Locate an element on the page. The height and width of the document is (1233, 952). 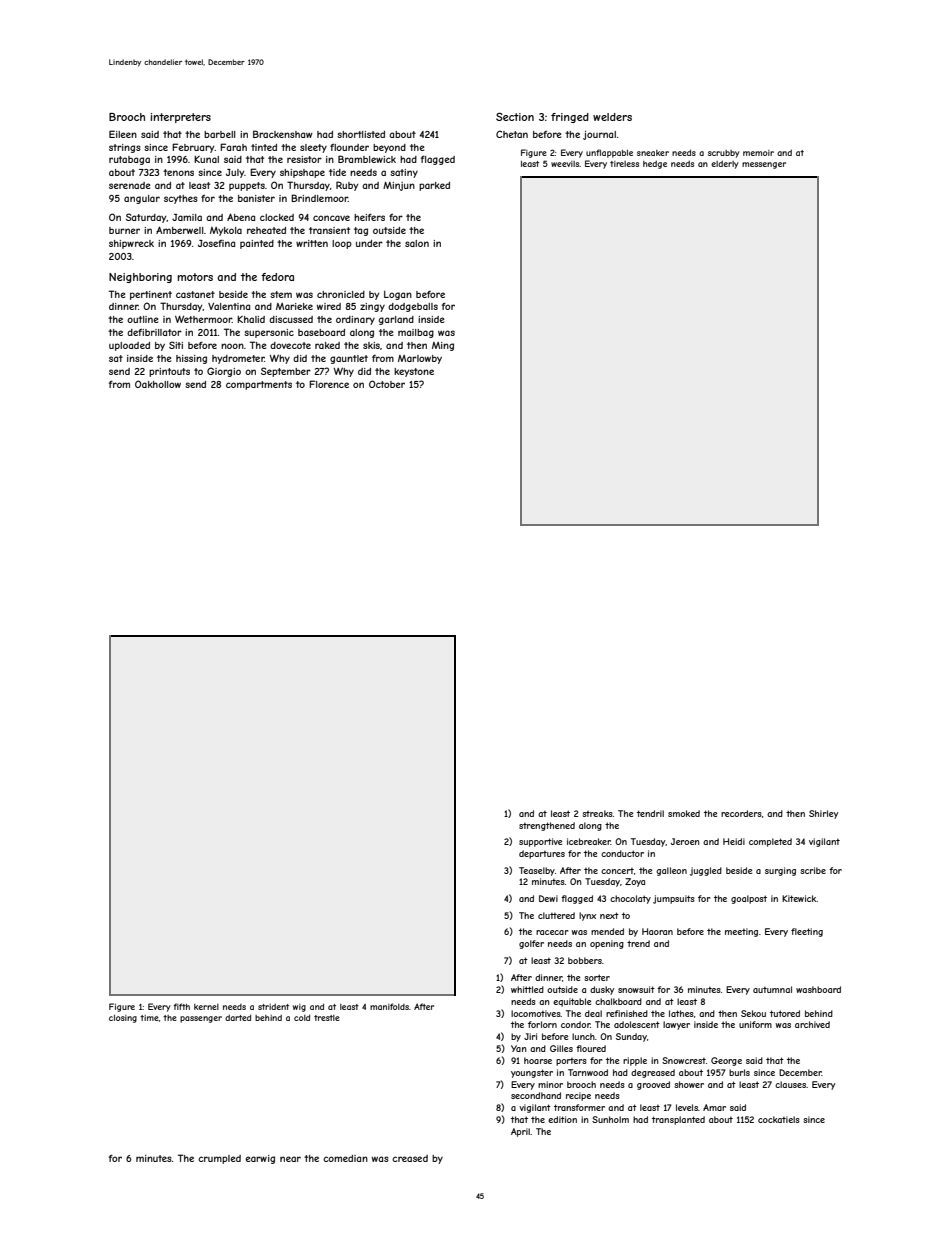
crumpled is located at coordinates (219, 1159).
